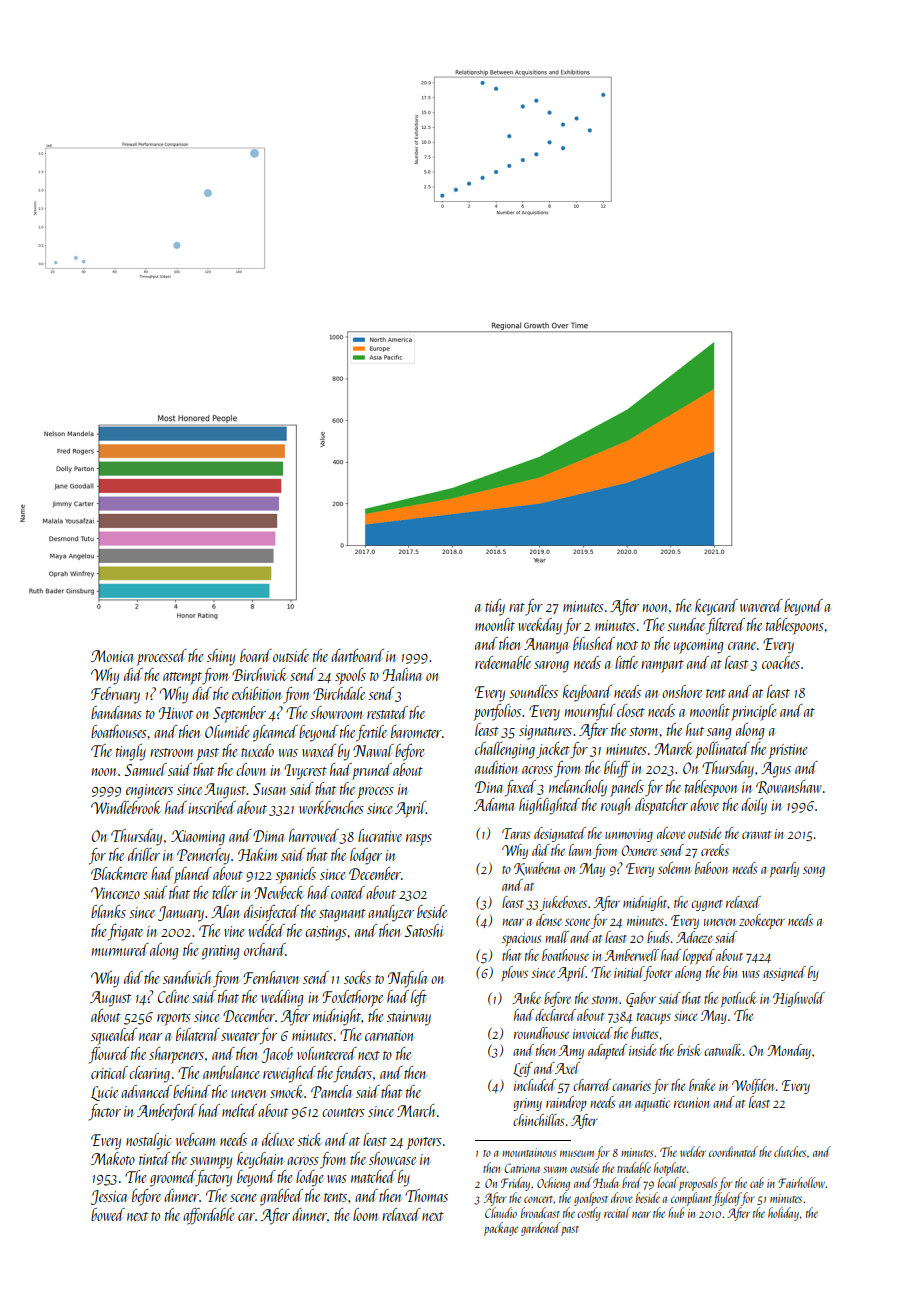  Describe the element at coordinates (352, 998) in the screenshot. I see `Foxlethorpe` at that location.
